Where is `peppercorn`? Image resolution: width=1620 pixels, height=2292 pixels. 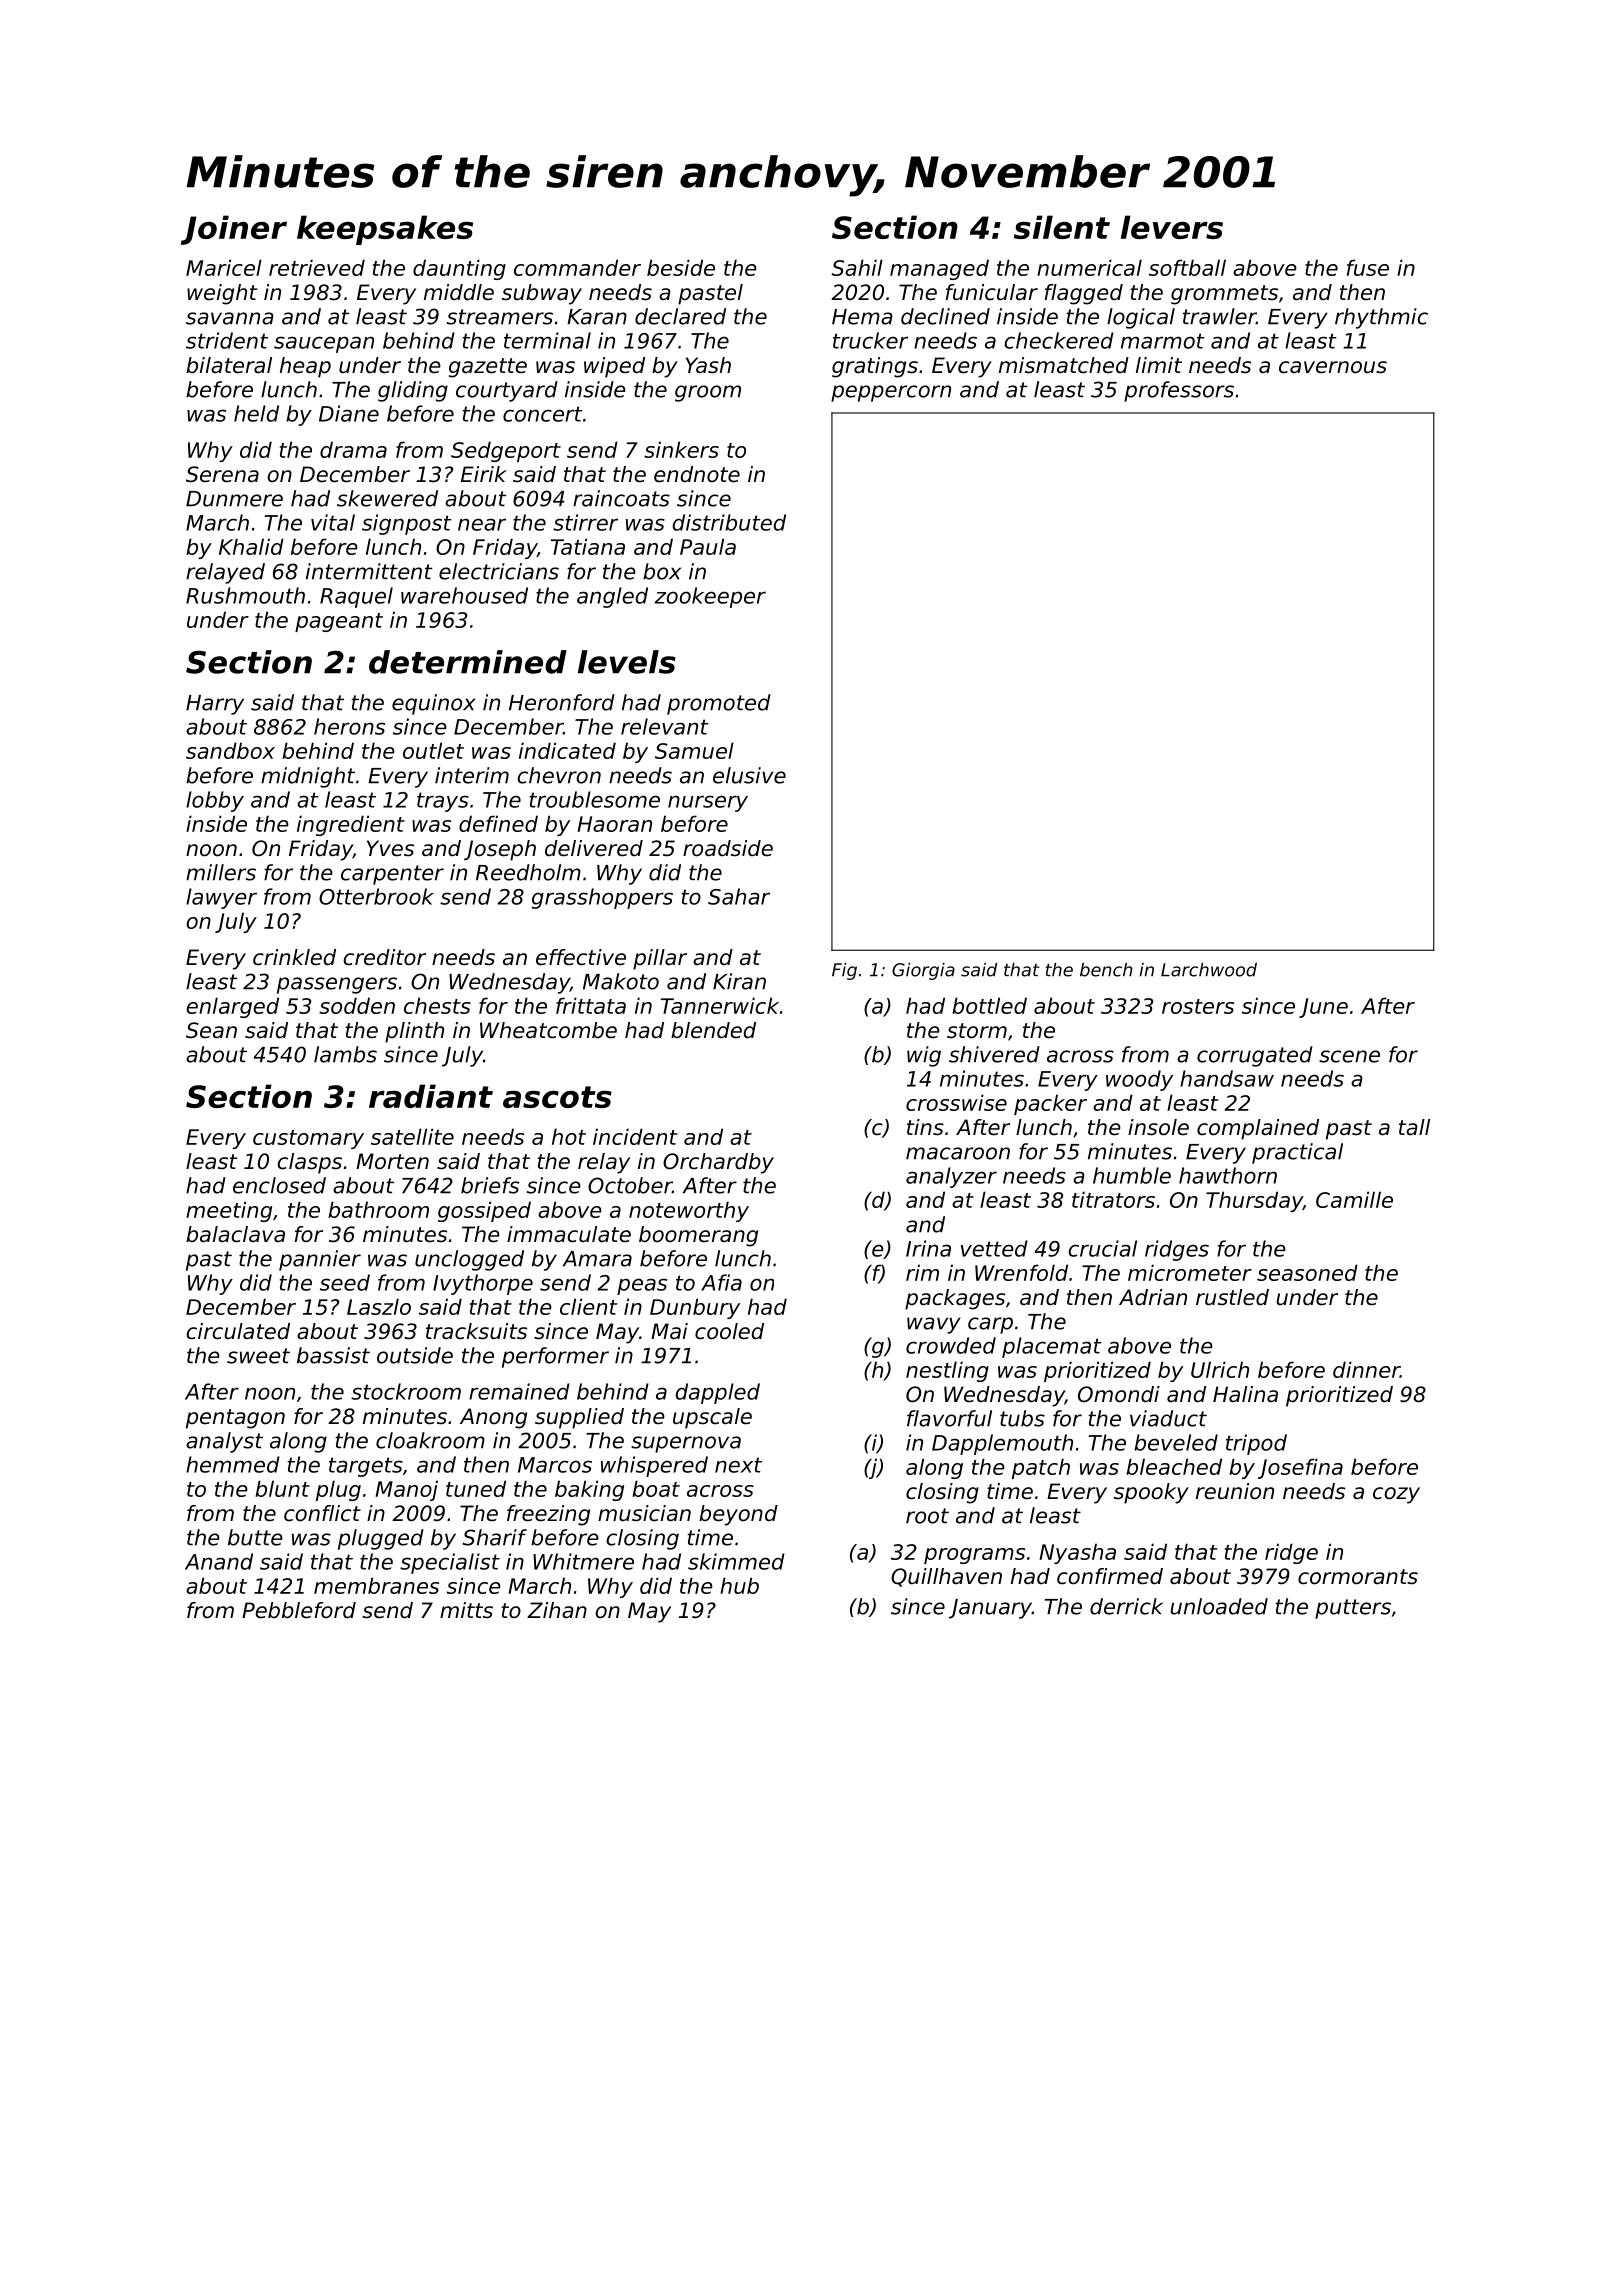
peppercorn is located at coordinates (891, 393).
